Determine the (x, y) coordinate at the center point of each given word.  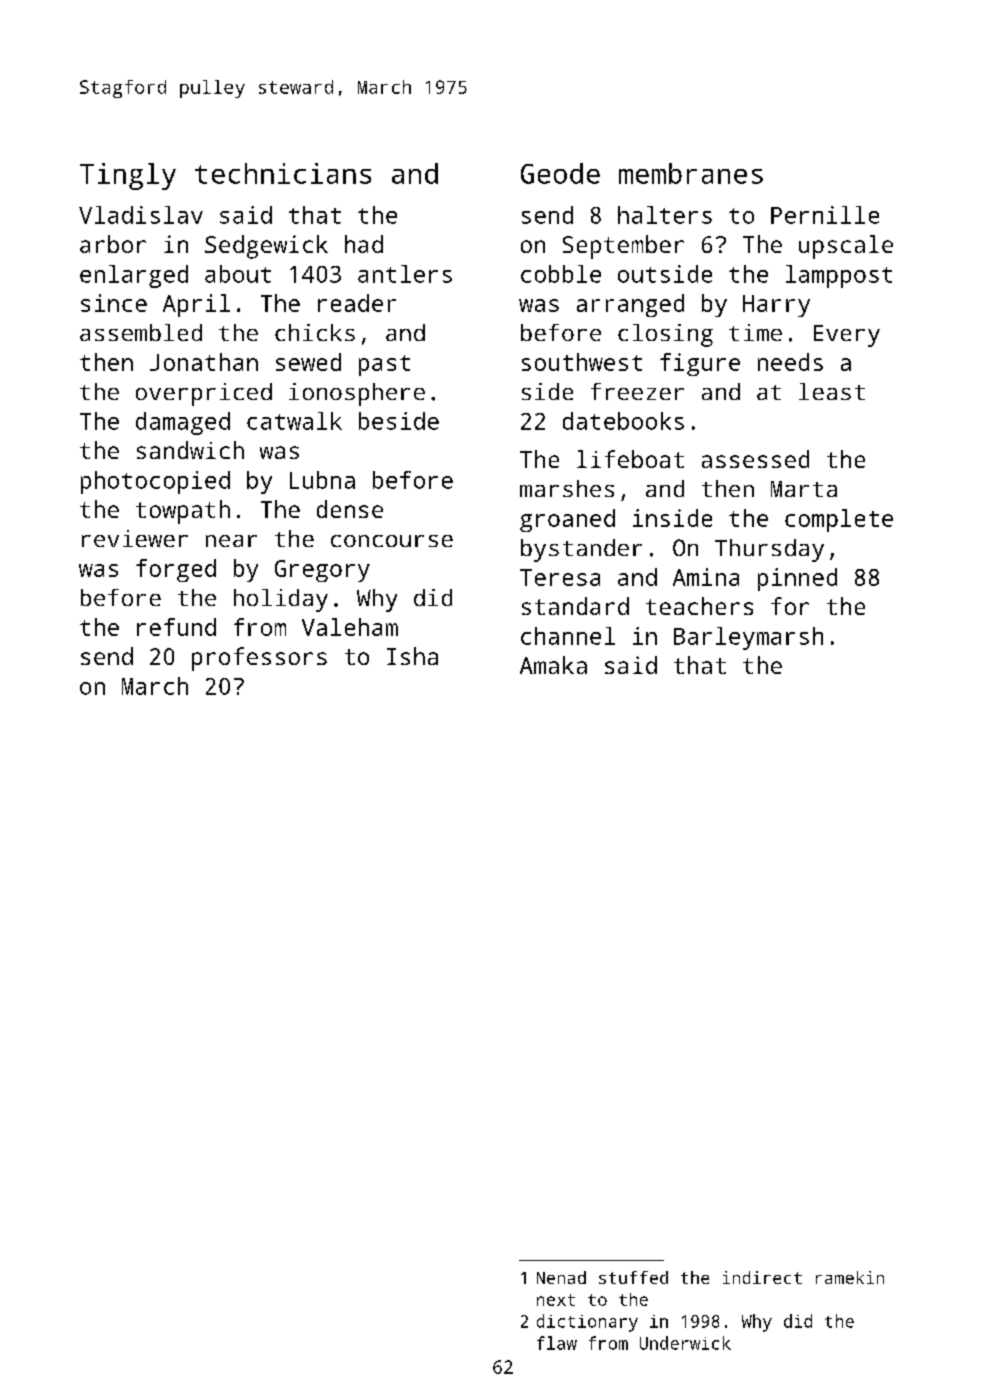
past (384, 365)
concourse (392, 541)
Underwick (685, 1343)
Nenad (561, 1277)
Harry (776, 306)
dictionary (587, 1323)
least (832, 391)
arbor (113, 244)
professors (259, 659)
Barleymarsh (748, 638)
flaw (557, 1343)
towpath (183, 512)
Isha (412, 656)
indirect (762, 1277)
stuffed (633, 1277)
